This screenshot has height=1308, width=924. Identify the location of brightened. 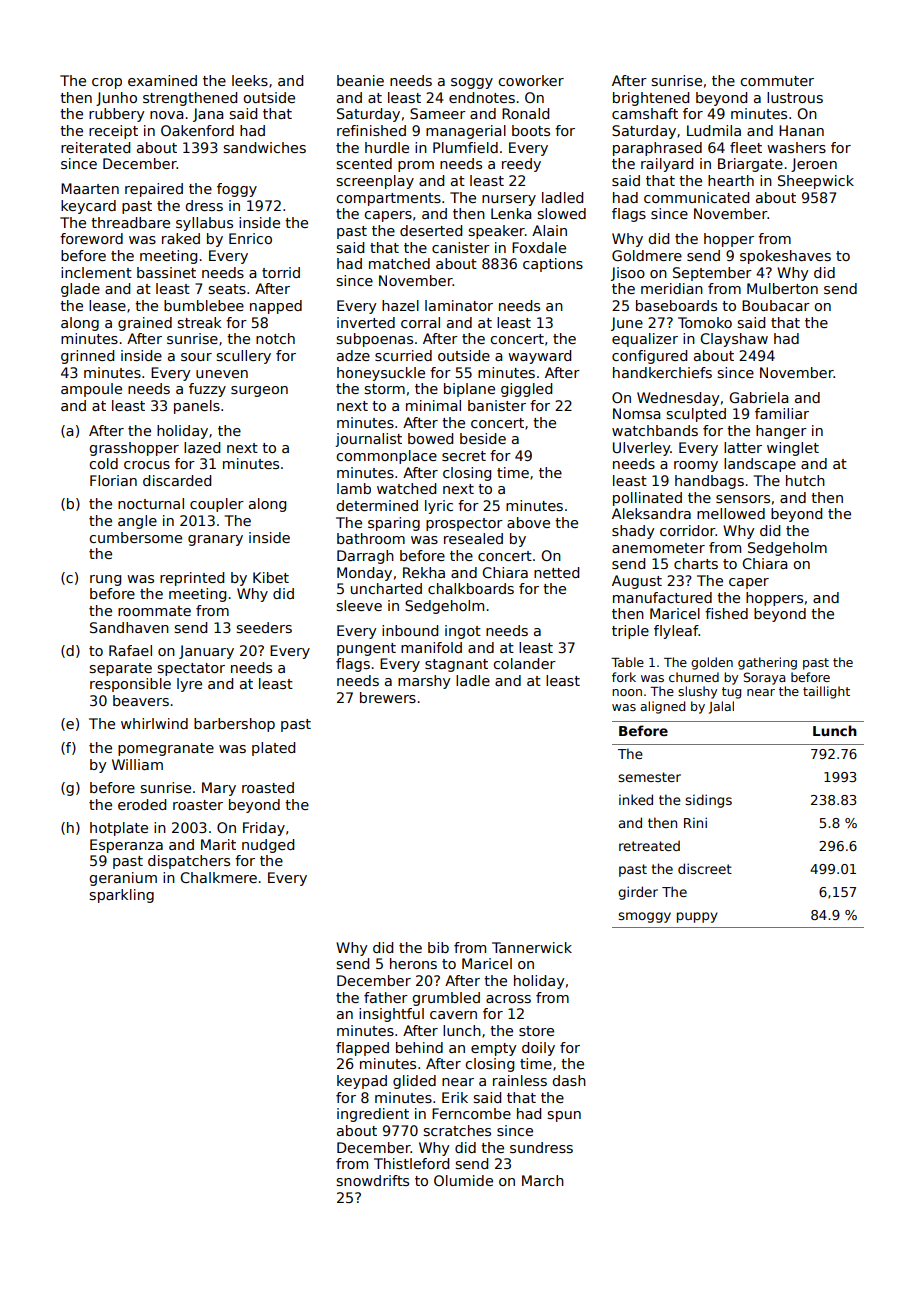
(651, 99).
